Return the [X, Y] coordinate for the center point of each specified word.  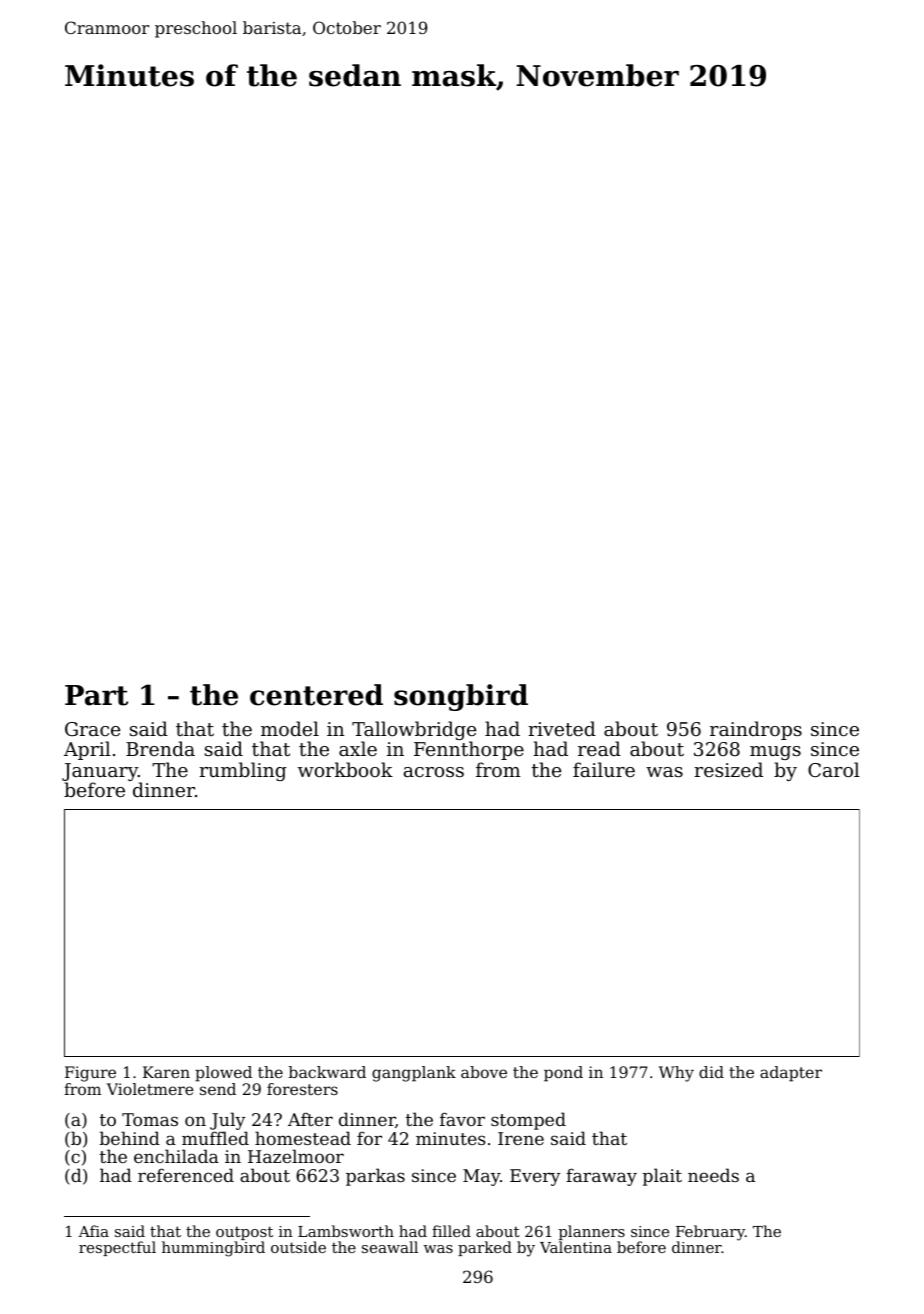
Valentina [576, 1247]
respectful [117, 1248]
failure [604, 769]
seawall [390, 1247]
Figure [90, 1074]
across [434, 772]
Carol [834, 769]
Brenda [160, 748]
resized [728, 769]
